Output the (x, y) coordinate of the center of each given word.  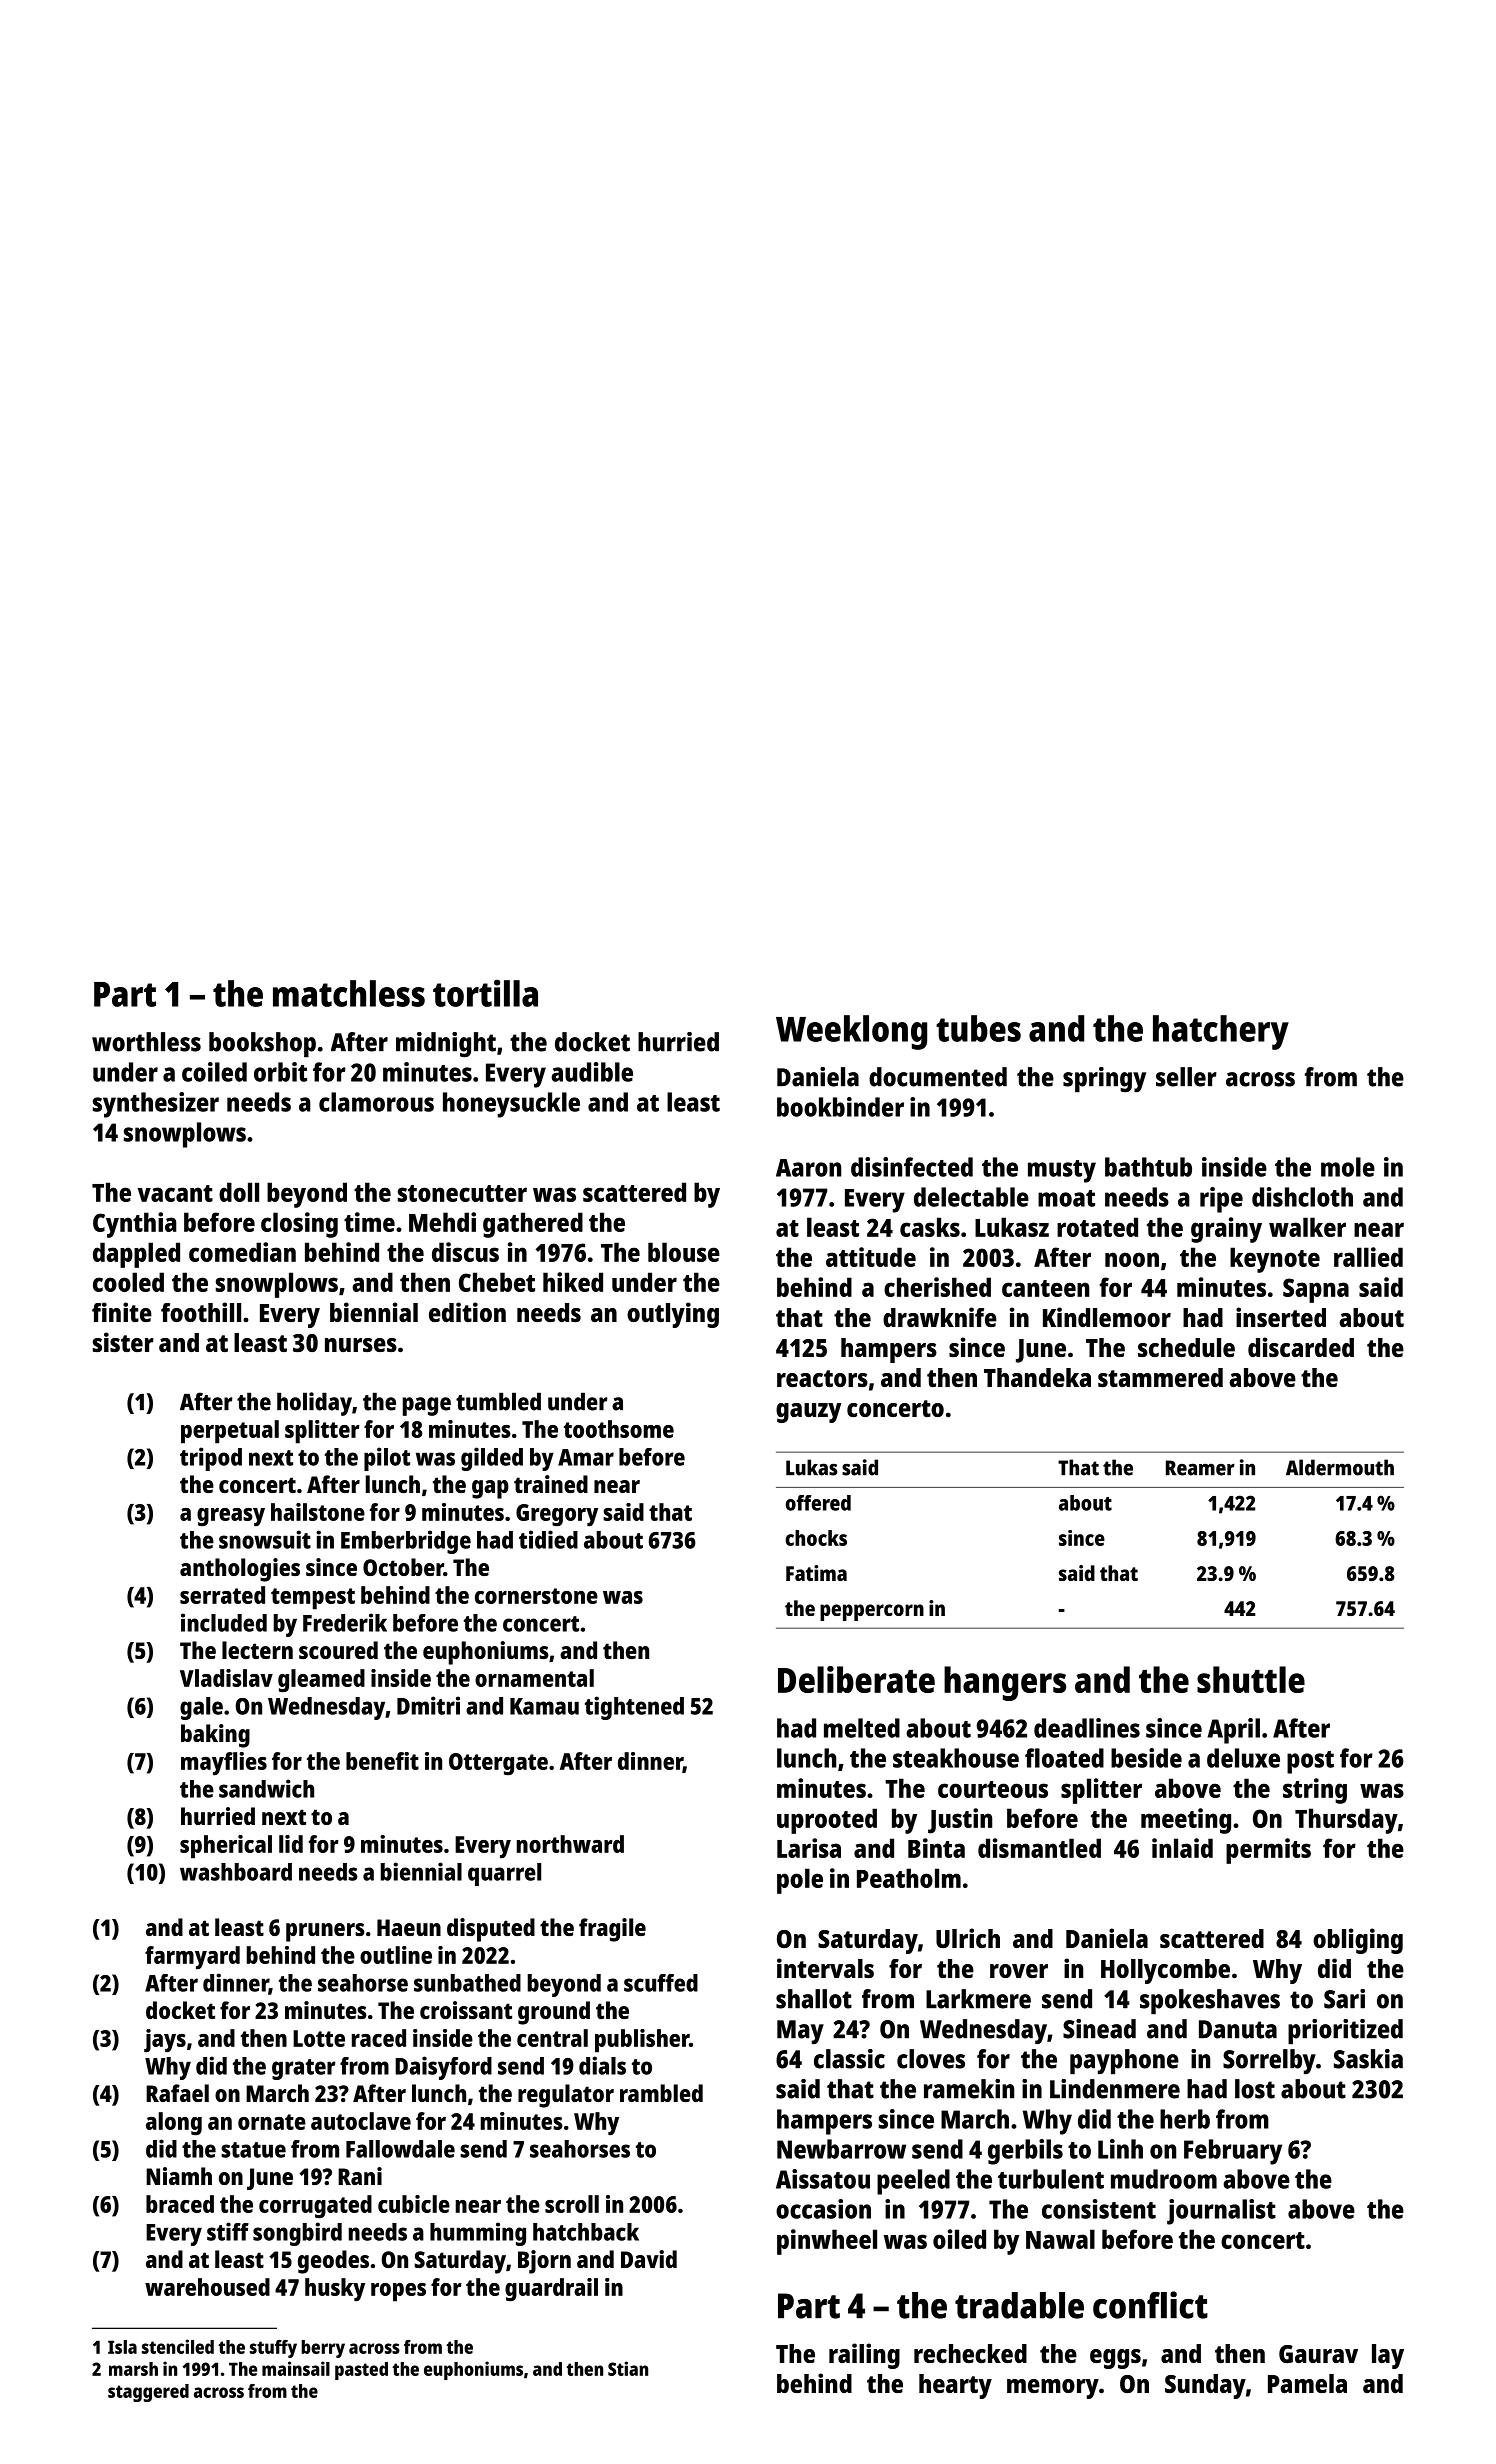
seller (1186, 1077)
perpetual (230, 1432)
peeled (913, 2182)
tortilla (485, 993)
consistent (1099, 2209)
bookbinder (840, 1107)
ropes (398, 2292)
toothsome (619, 1429)
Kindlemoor (1107, 1317)
